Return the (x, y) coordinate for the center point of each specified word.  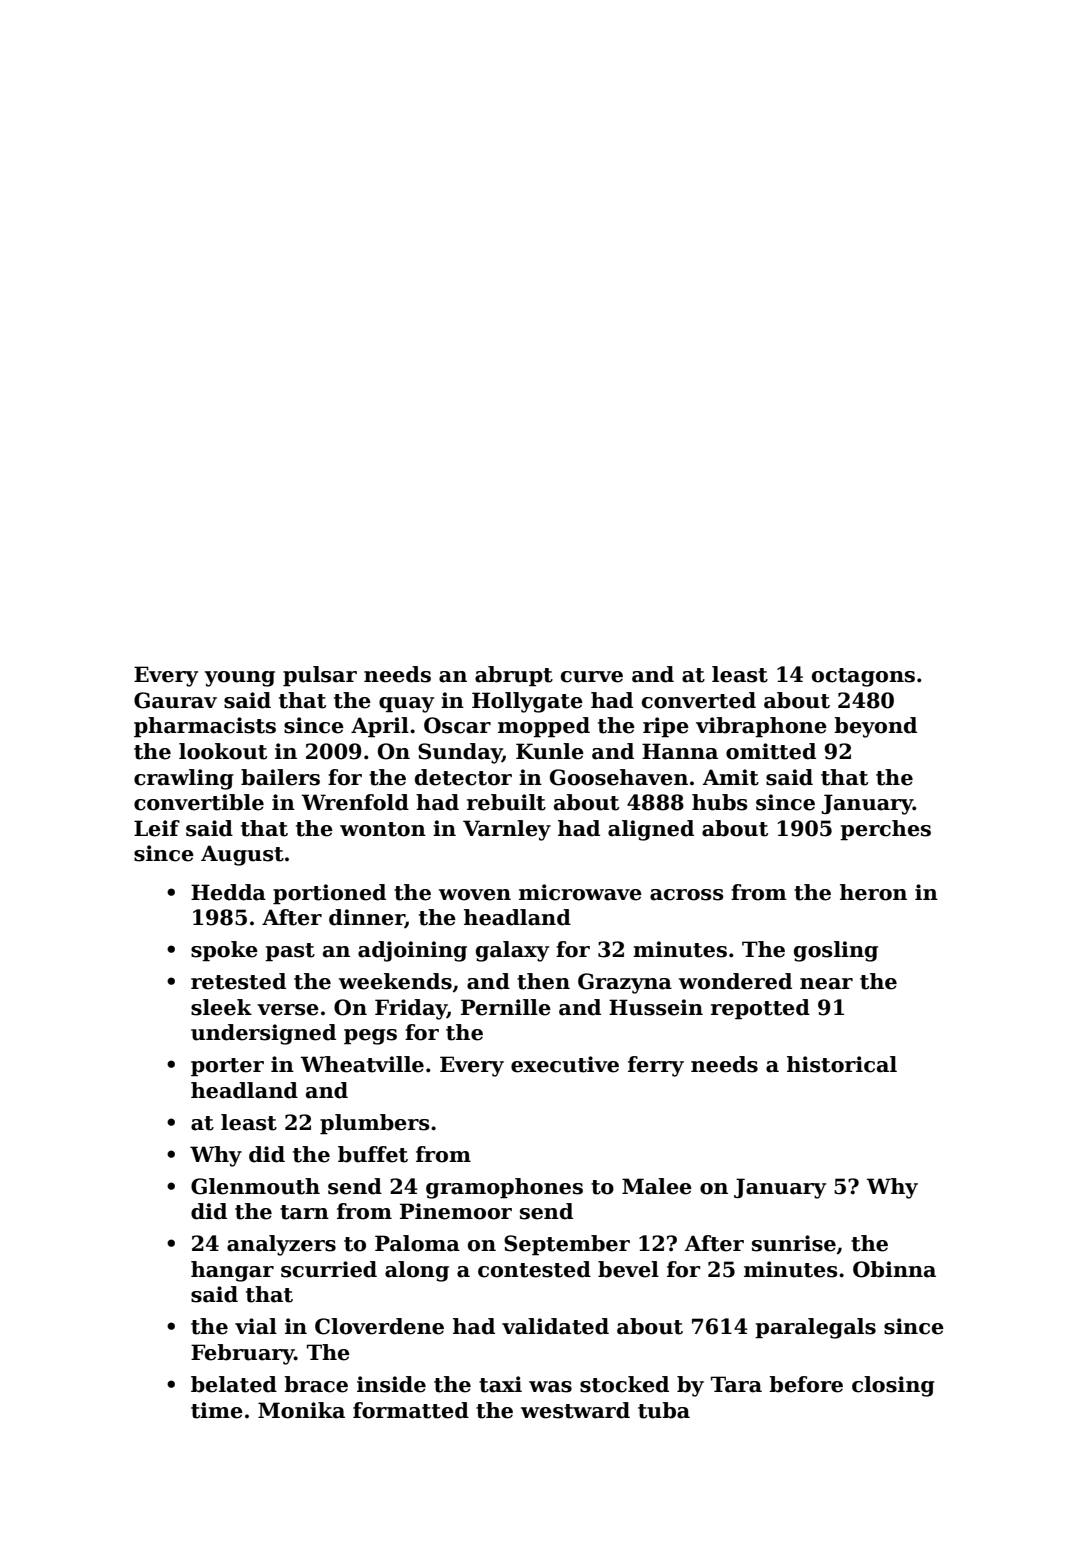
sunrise (794, 1243)
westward (575, 1410)
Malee (657, 1186)
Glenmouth (255, 1186)
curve (592, 677)
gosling (836, 951)
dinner (367, 918)
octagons (863, 677)
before (806, 1384)
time (217, 1410)
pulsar (320, 676)
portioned (329, 894)
